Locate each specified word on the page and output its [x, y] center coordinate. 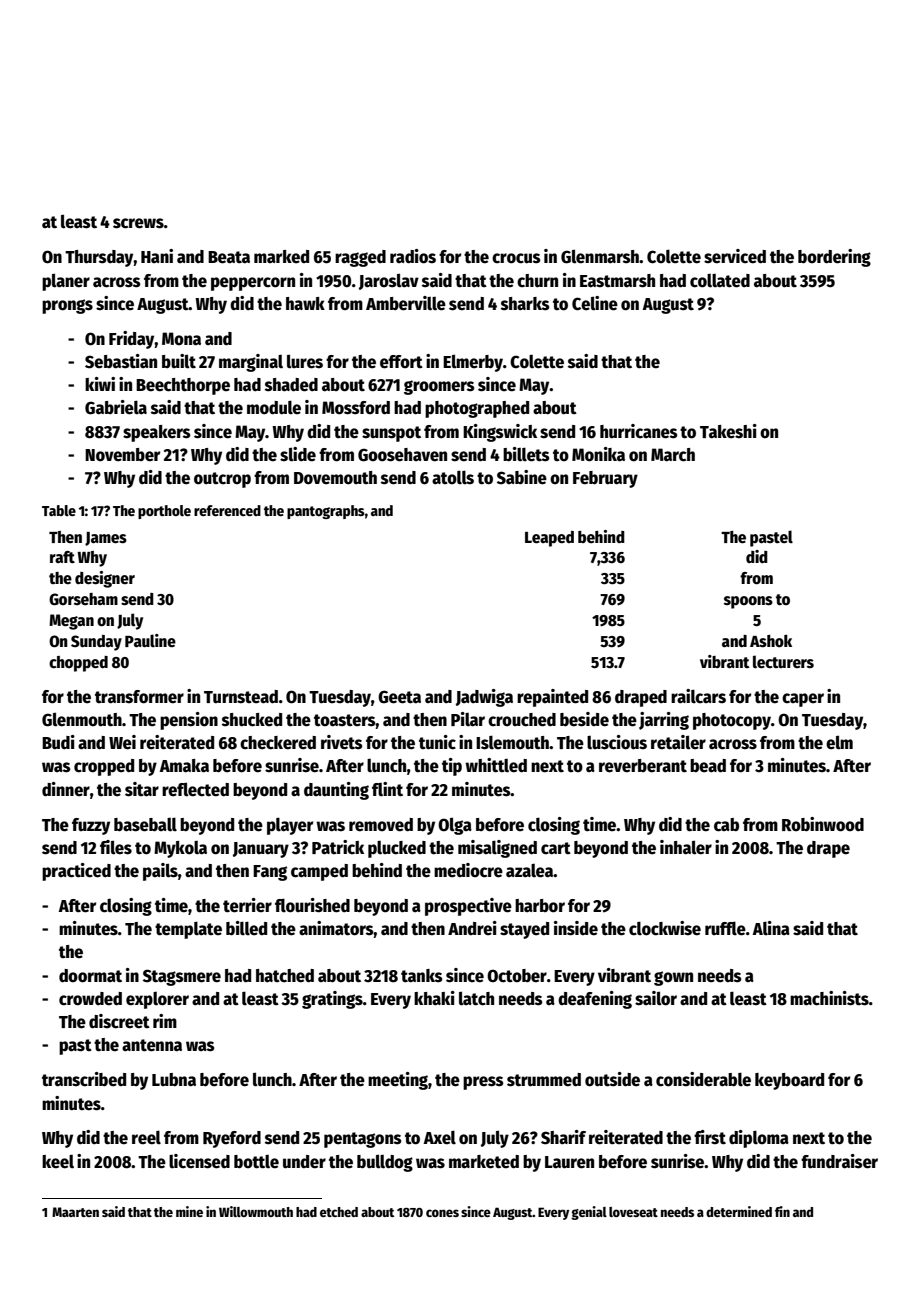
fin [782, 1211]
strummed [544, 1080]
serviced [735, 256]
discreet [119, 1021]
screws [138, 223]
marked [281, 257]
